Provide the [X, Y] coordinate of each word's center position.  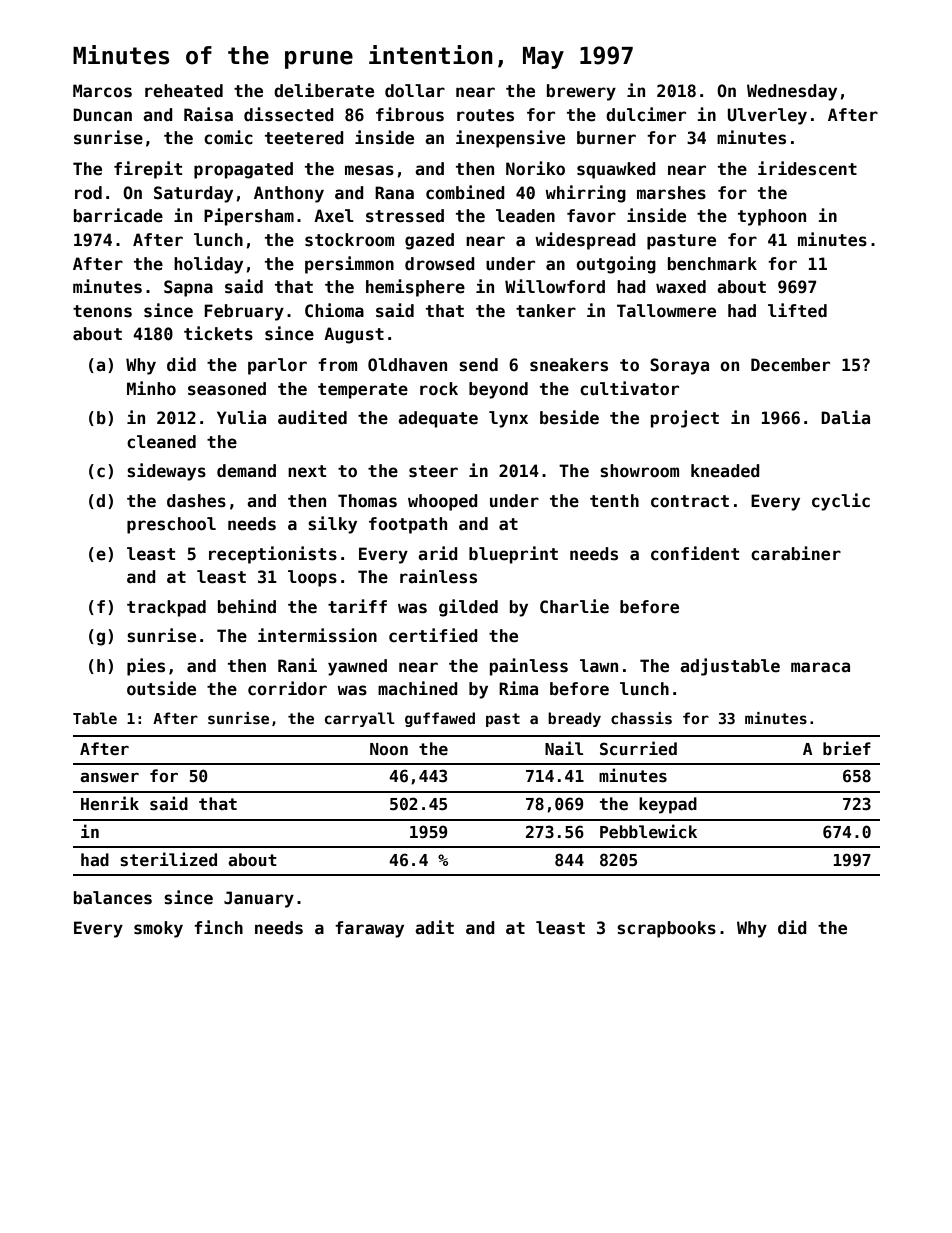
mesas [369, 170]
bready [574, 719]
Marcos [102, 91]
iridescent [807, 168]
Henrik [110, 803]
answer [109, 778]
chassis [641, 718]
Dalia [845, 417]
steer [433, 471]
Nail [564, 748]
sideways [166, 472]
